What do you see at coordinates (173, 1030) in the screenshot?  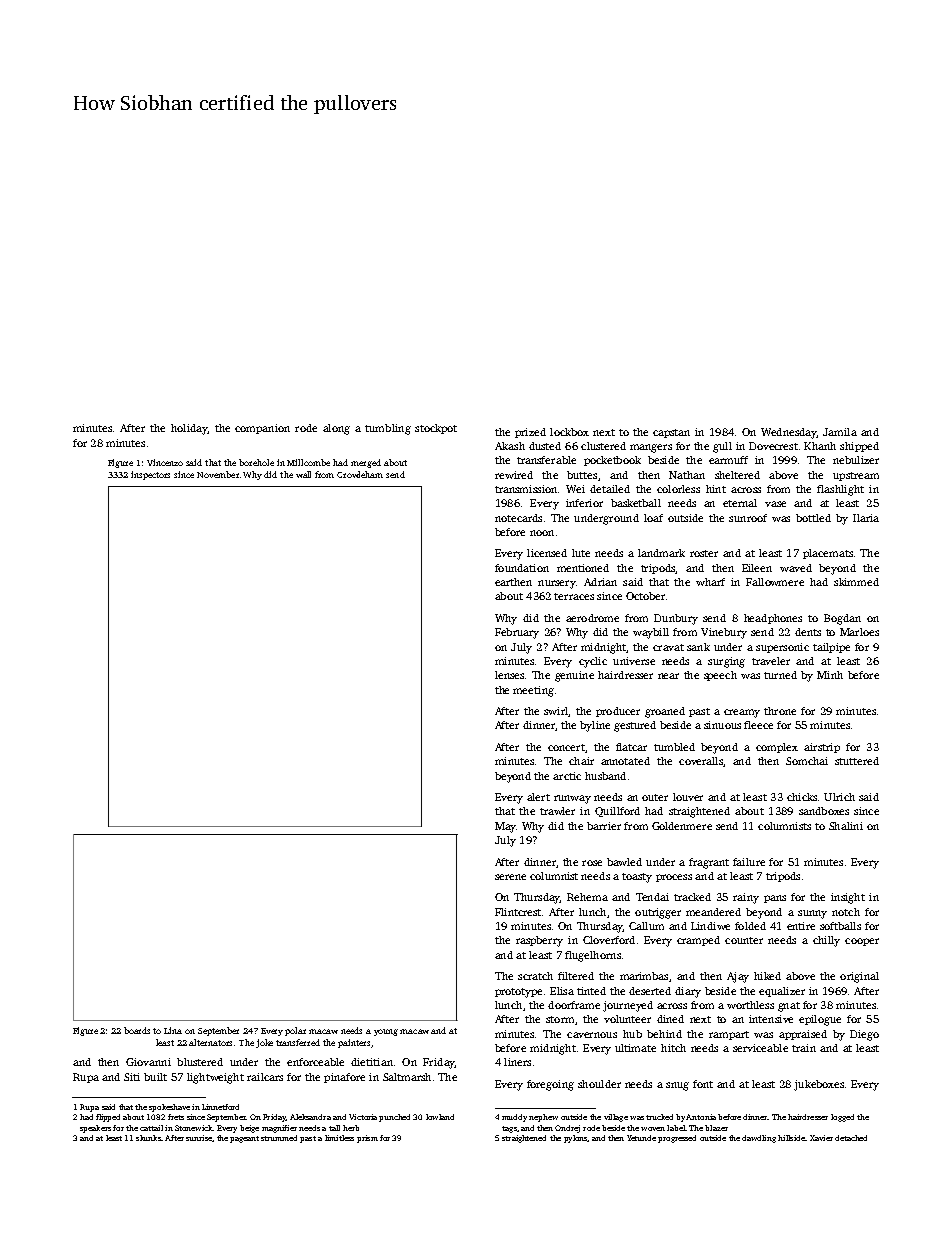 I see `Lina` at bounding box center [173, 1030].
